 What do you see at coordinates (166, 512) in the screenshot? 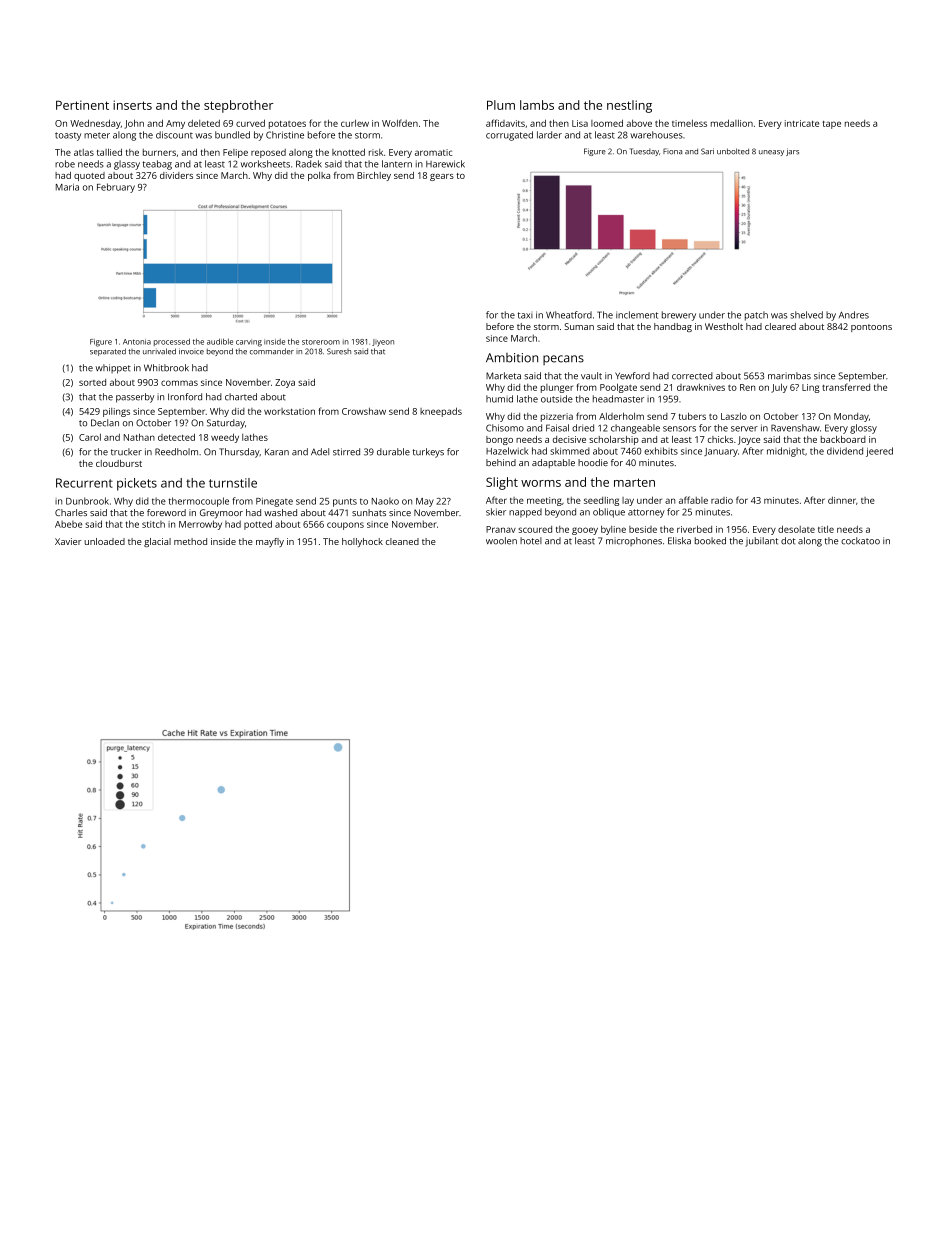
I see `foreword` at bounding box center [166, 512].
